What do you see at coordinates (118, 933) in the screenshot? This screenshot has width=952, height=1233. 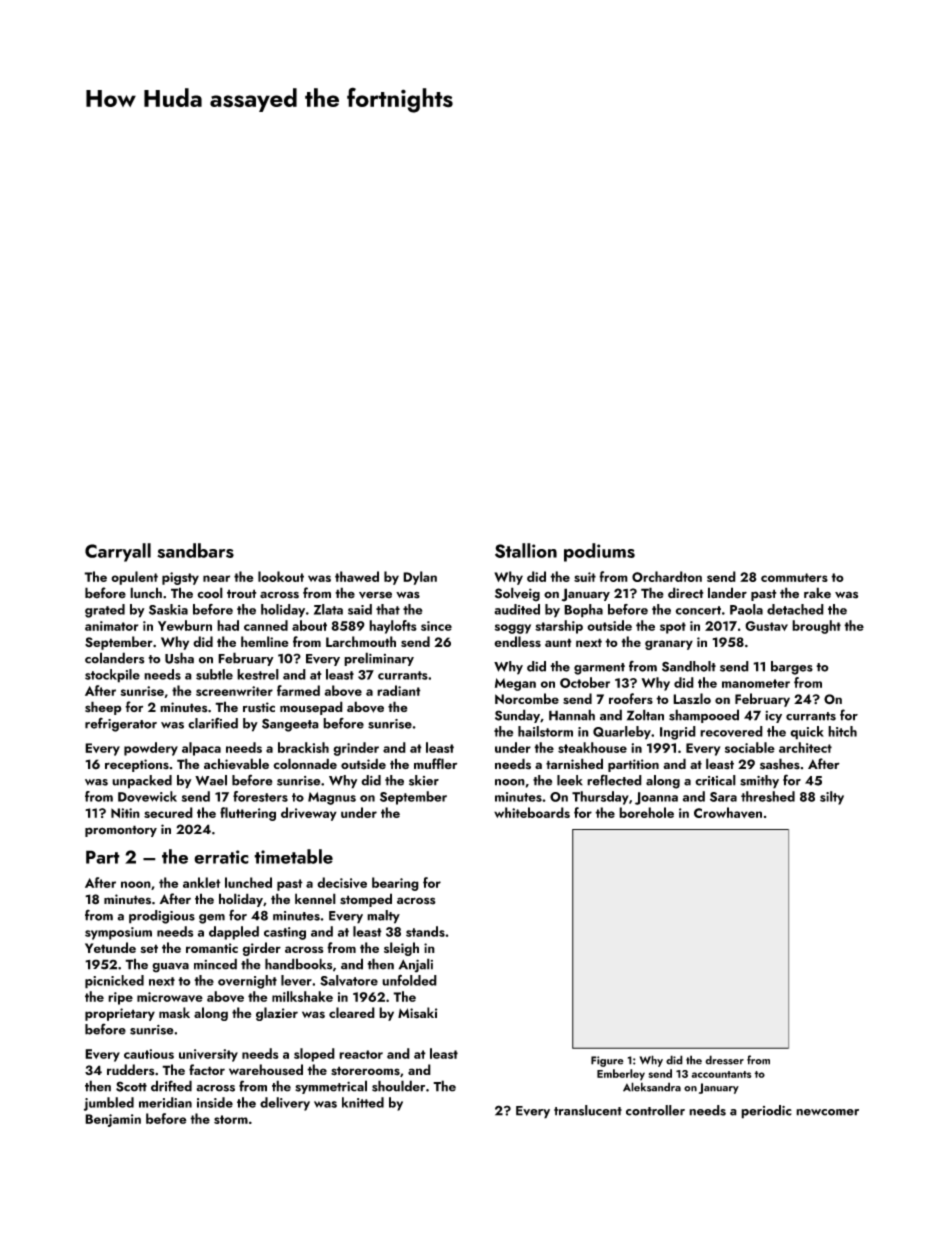 I see `symposium` at bounding box center [118, 933].
